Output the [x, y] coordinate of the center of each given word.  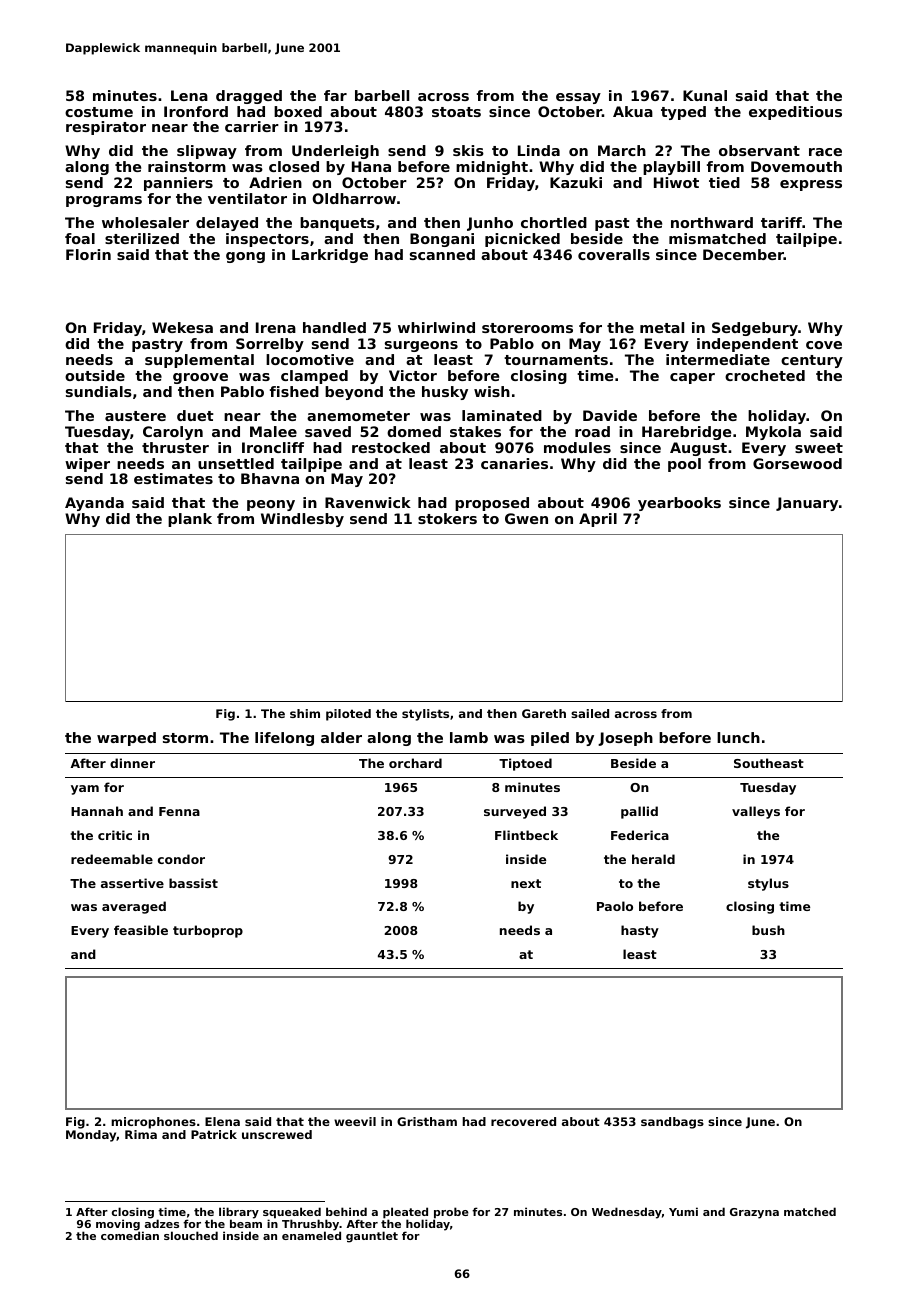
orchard [415, 763]
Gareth [544, 713]
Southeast [769, 763]
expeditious [795, 113]
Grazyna [754, 1213]
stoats [456, 112]
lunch [738, 737]
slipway [207, 152]
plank [190, 520]
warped [126, 739]
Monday [91, 1136]
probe [451, 1213]
